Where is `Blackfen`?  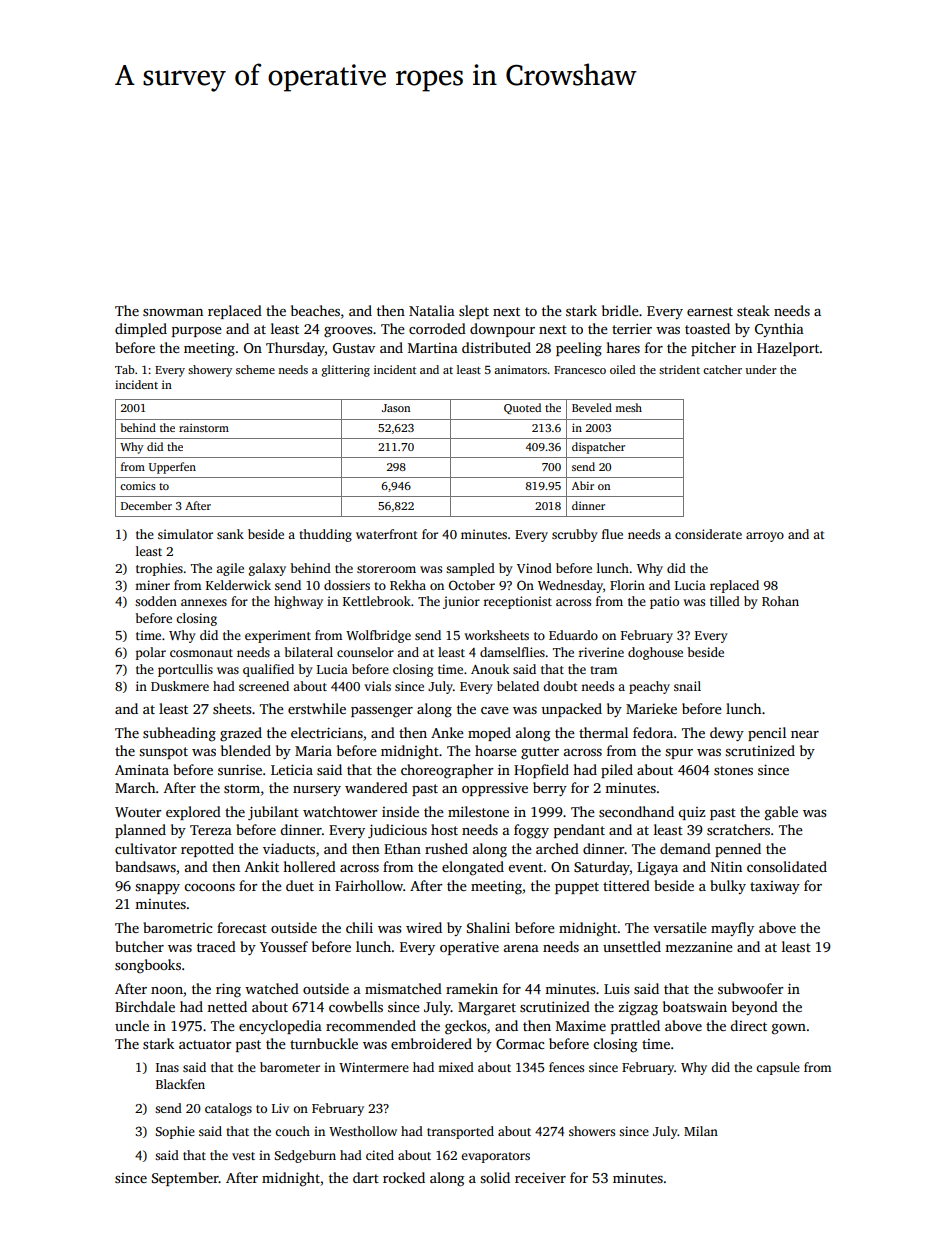 Blackfen is located at coordinates (180, 1084).
